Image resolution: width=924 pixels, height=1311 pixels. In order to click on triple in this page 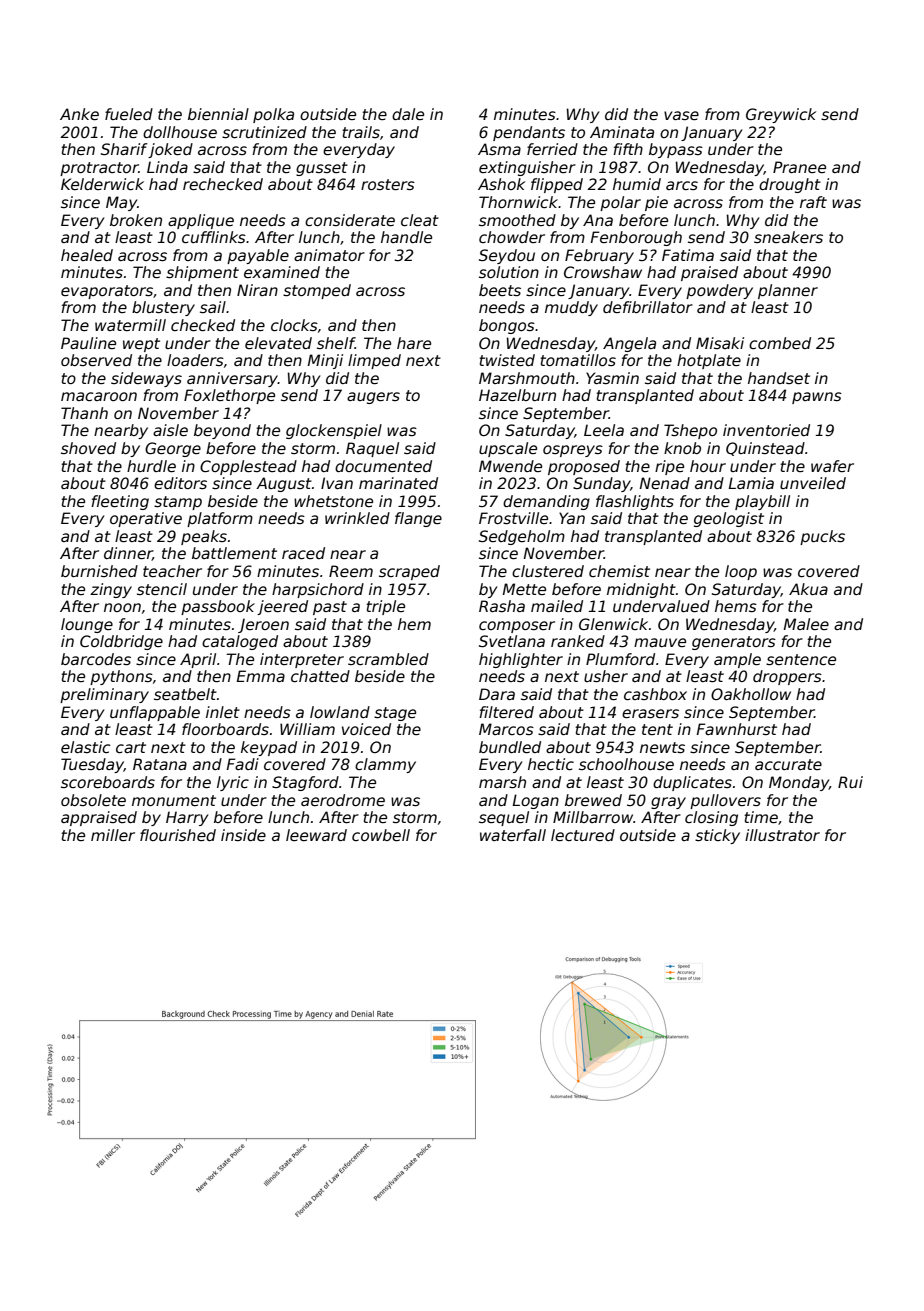, I will do `click(385, 607)`.
